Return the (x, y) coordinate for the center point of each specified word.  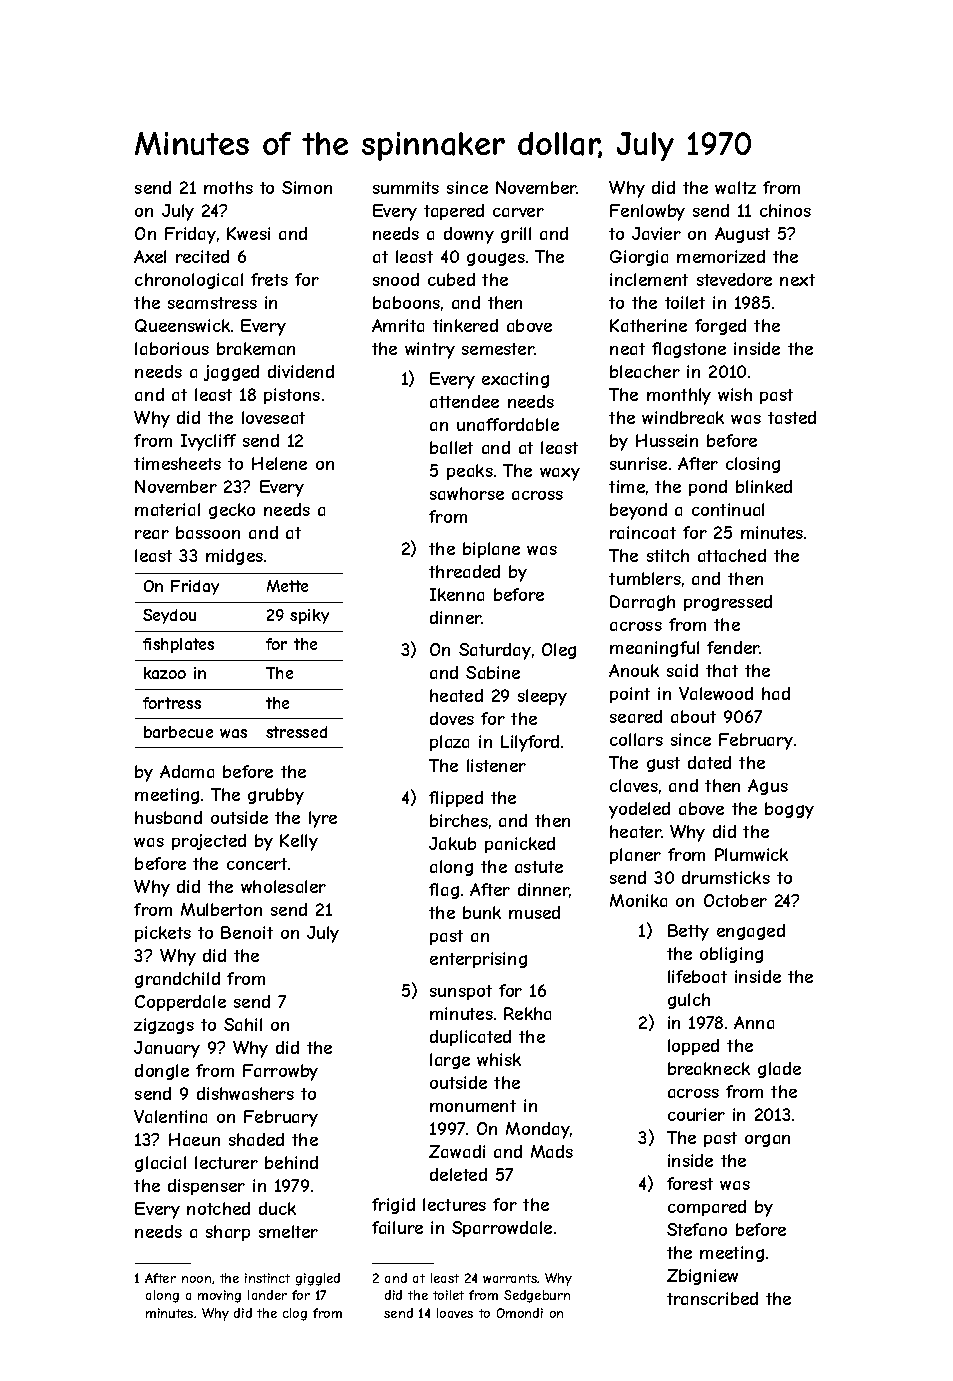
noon (196, 1279)
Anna (754, 1022)
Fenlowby (647, 212)
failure (397, 1227)
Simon (307, 187)
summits (406, 187)
